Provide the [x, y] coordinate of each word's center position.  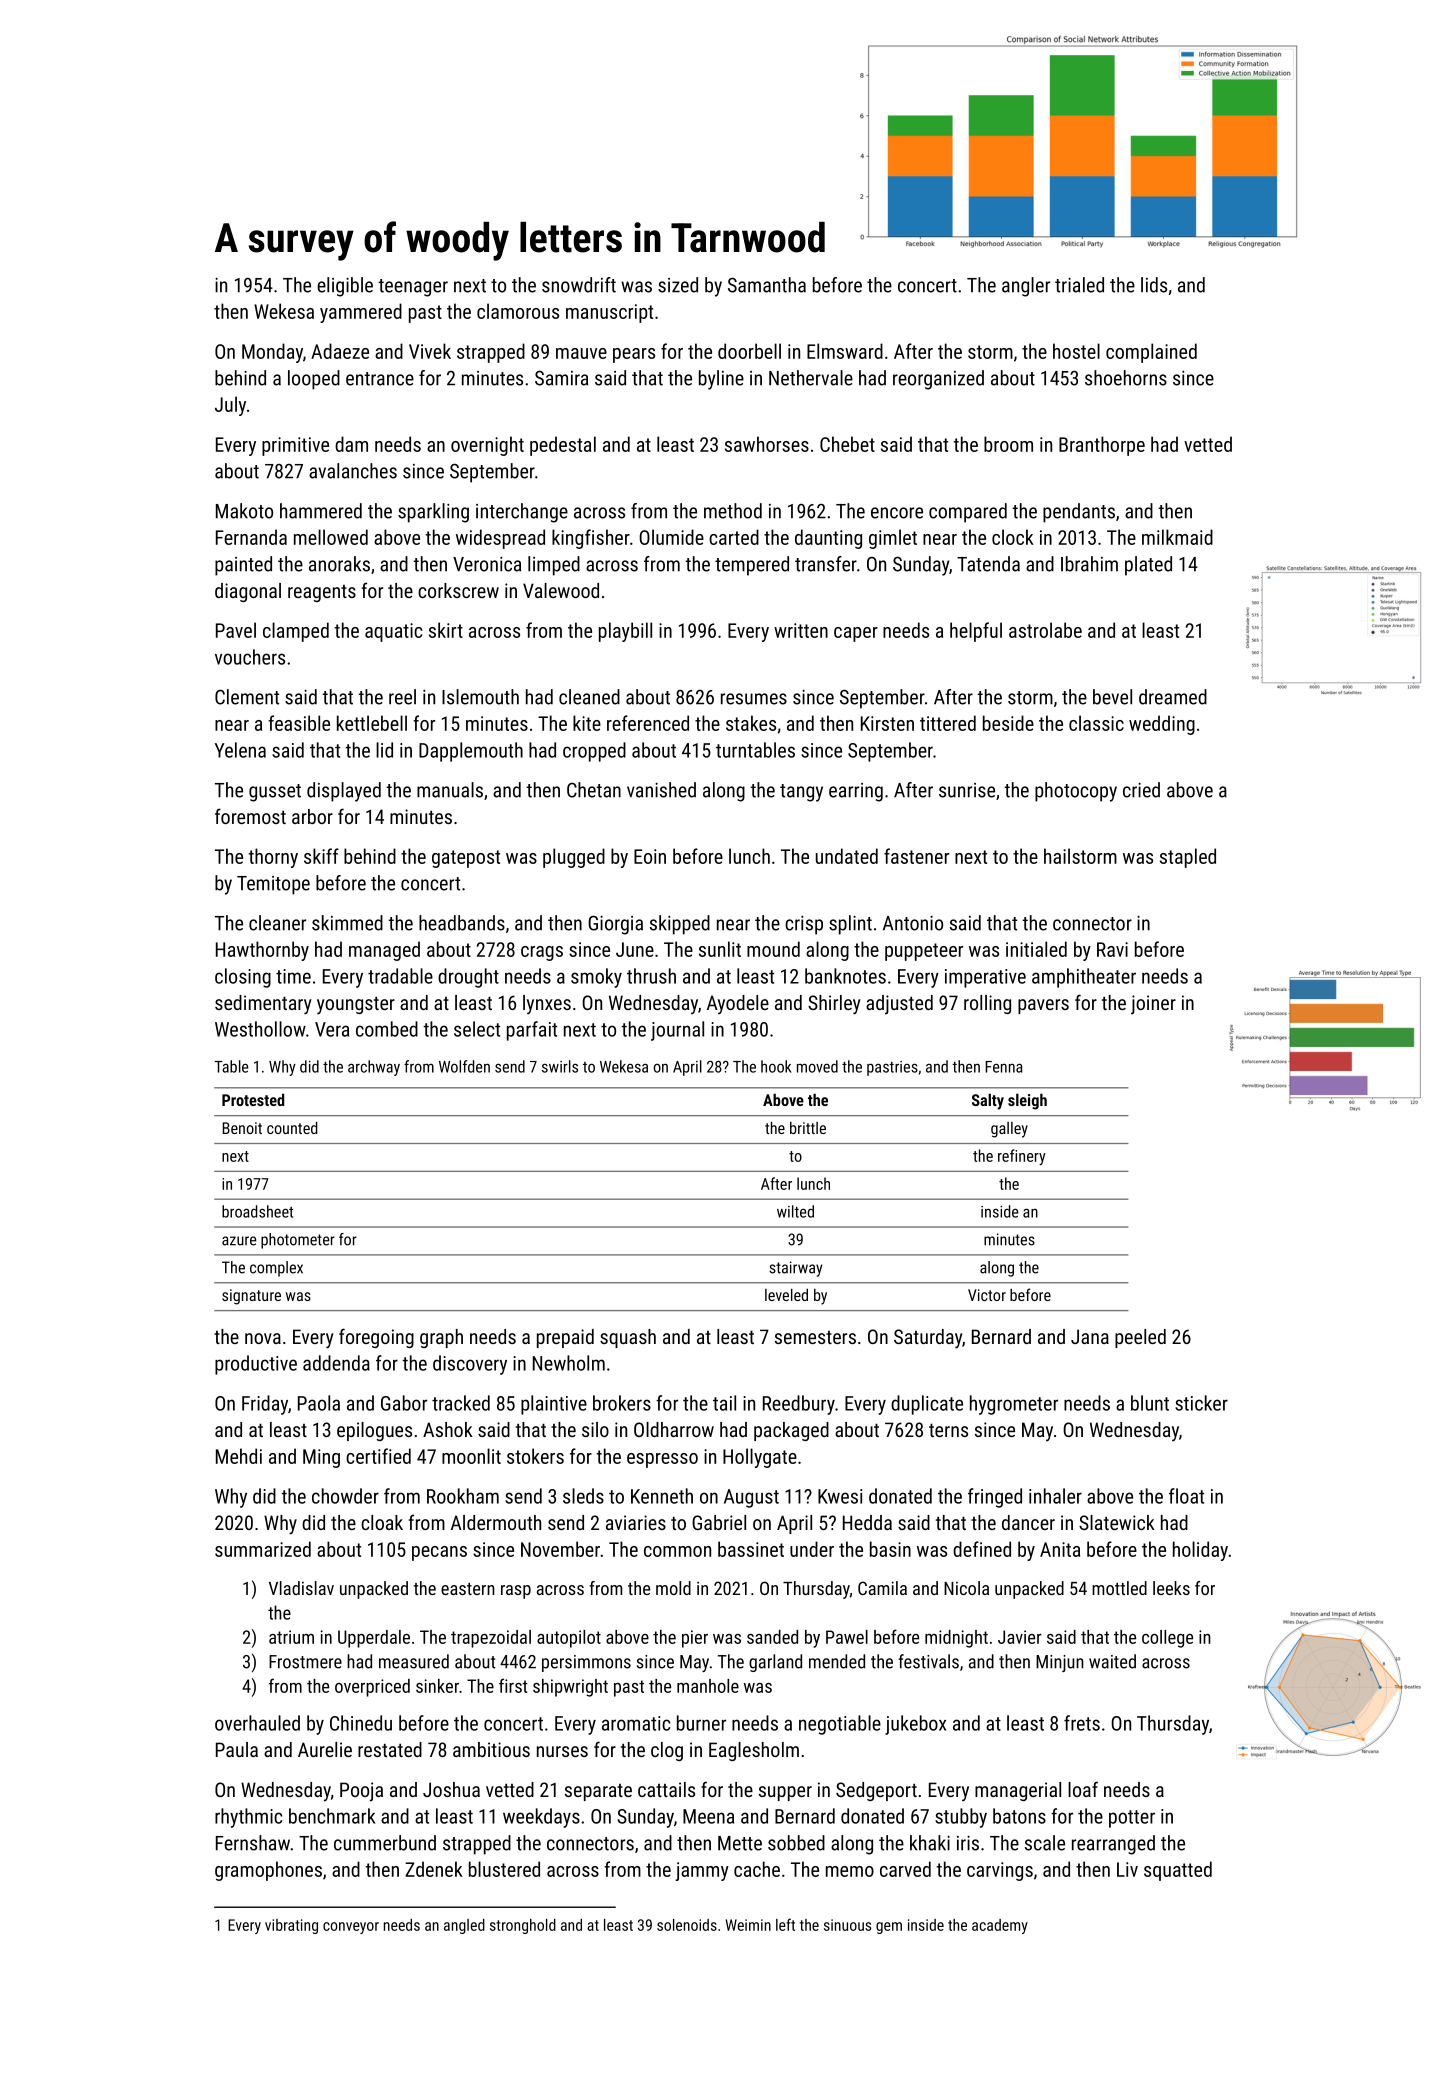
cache [757, 1869]
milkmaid [1177, 537]
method [733, 511]
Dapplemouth [471, 752]
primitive [295, 446]
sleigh [1027, 1102]
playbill [625, 632]
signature [251, 1297]
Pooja [361, 1792]
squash [628, 1338]
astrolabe [1045, 630]
